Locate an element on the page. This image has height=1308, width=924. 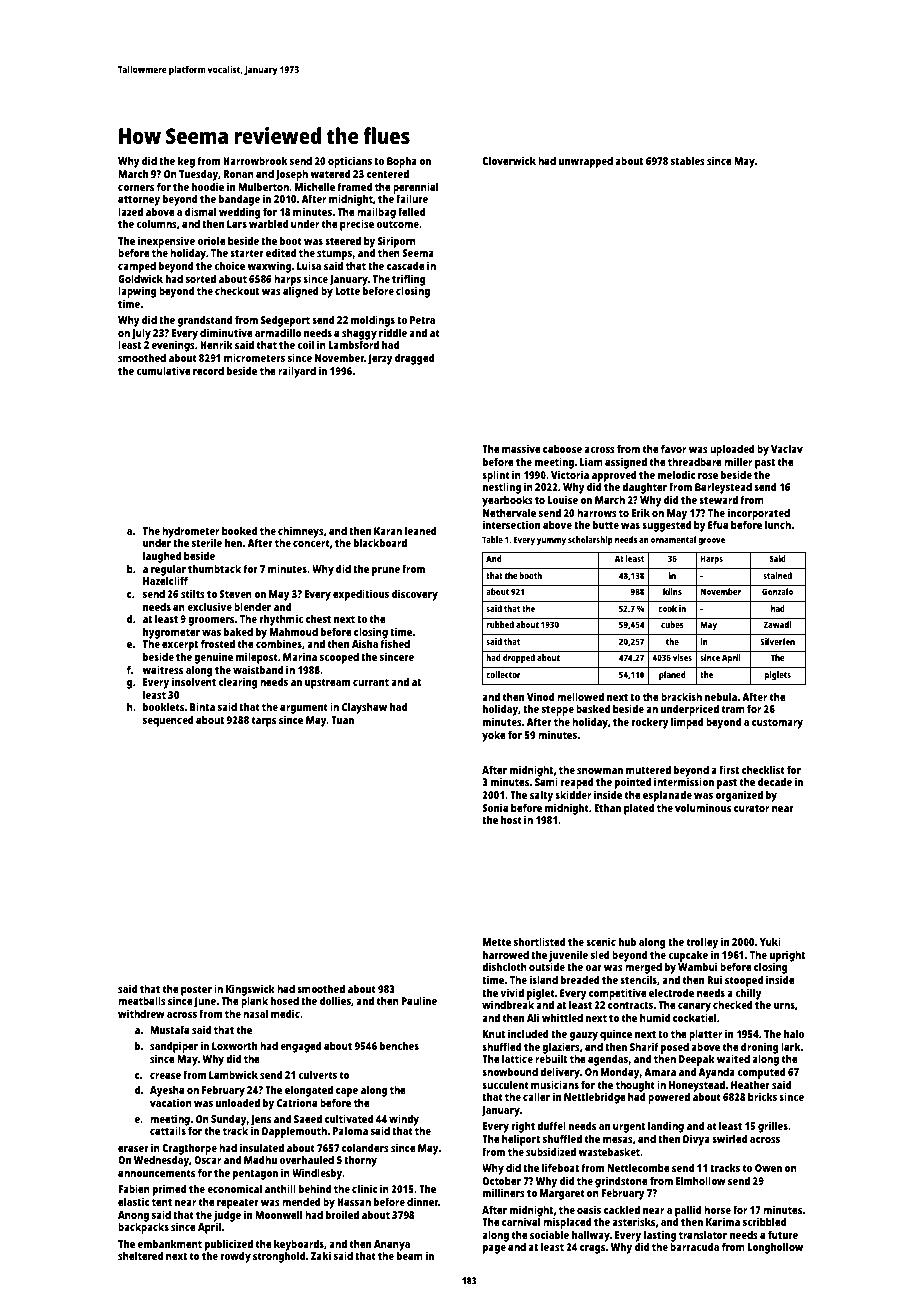
oriole is located at coordinates (212, 240).
